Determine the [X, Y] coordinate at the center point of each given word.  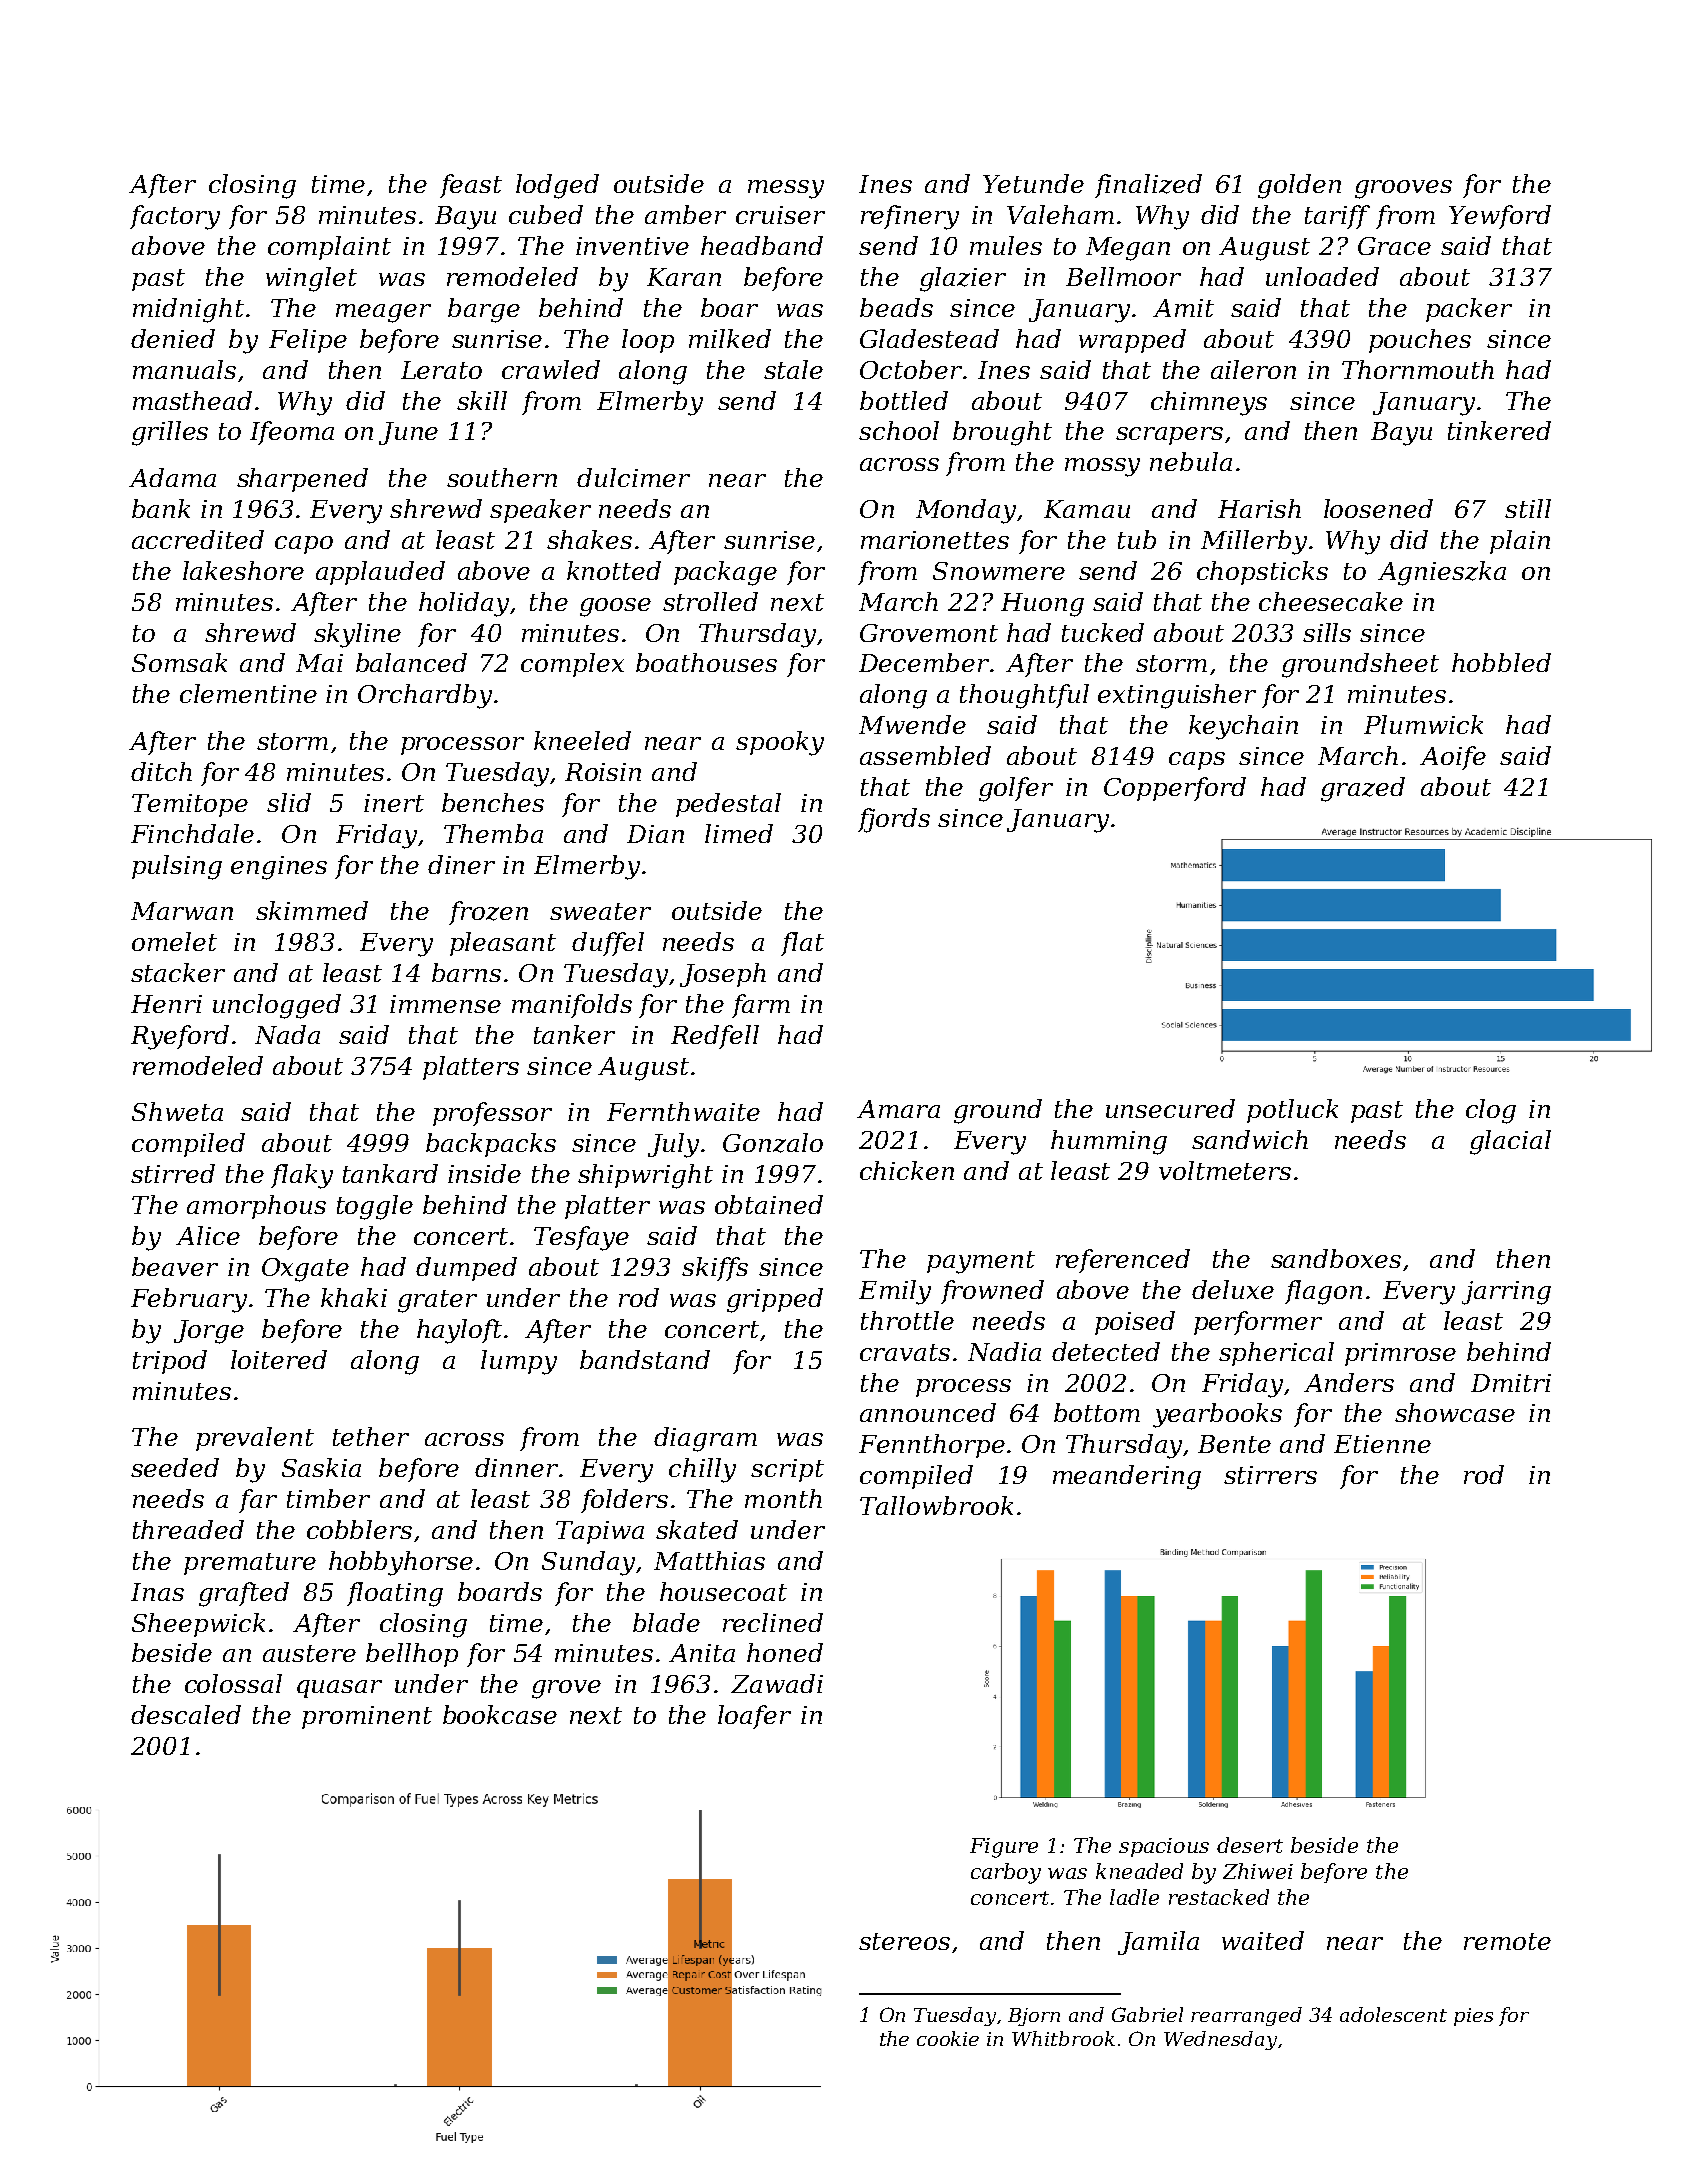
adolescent [1393, 2014]
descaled [186, 1714]
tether [371, 1436]
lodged [557, 186]
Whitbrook [1063, 2038]
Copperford [1175, 789]
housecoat [723, 1591]
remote [1507, 1941]
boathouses [706, 662]
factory [175, 217]
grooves [1403, 189]
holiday [464, 604]
